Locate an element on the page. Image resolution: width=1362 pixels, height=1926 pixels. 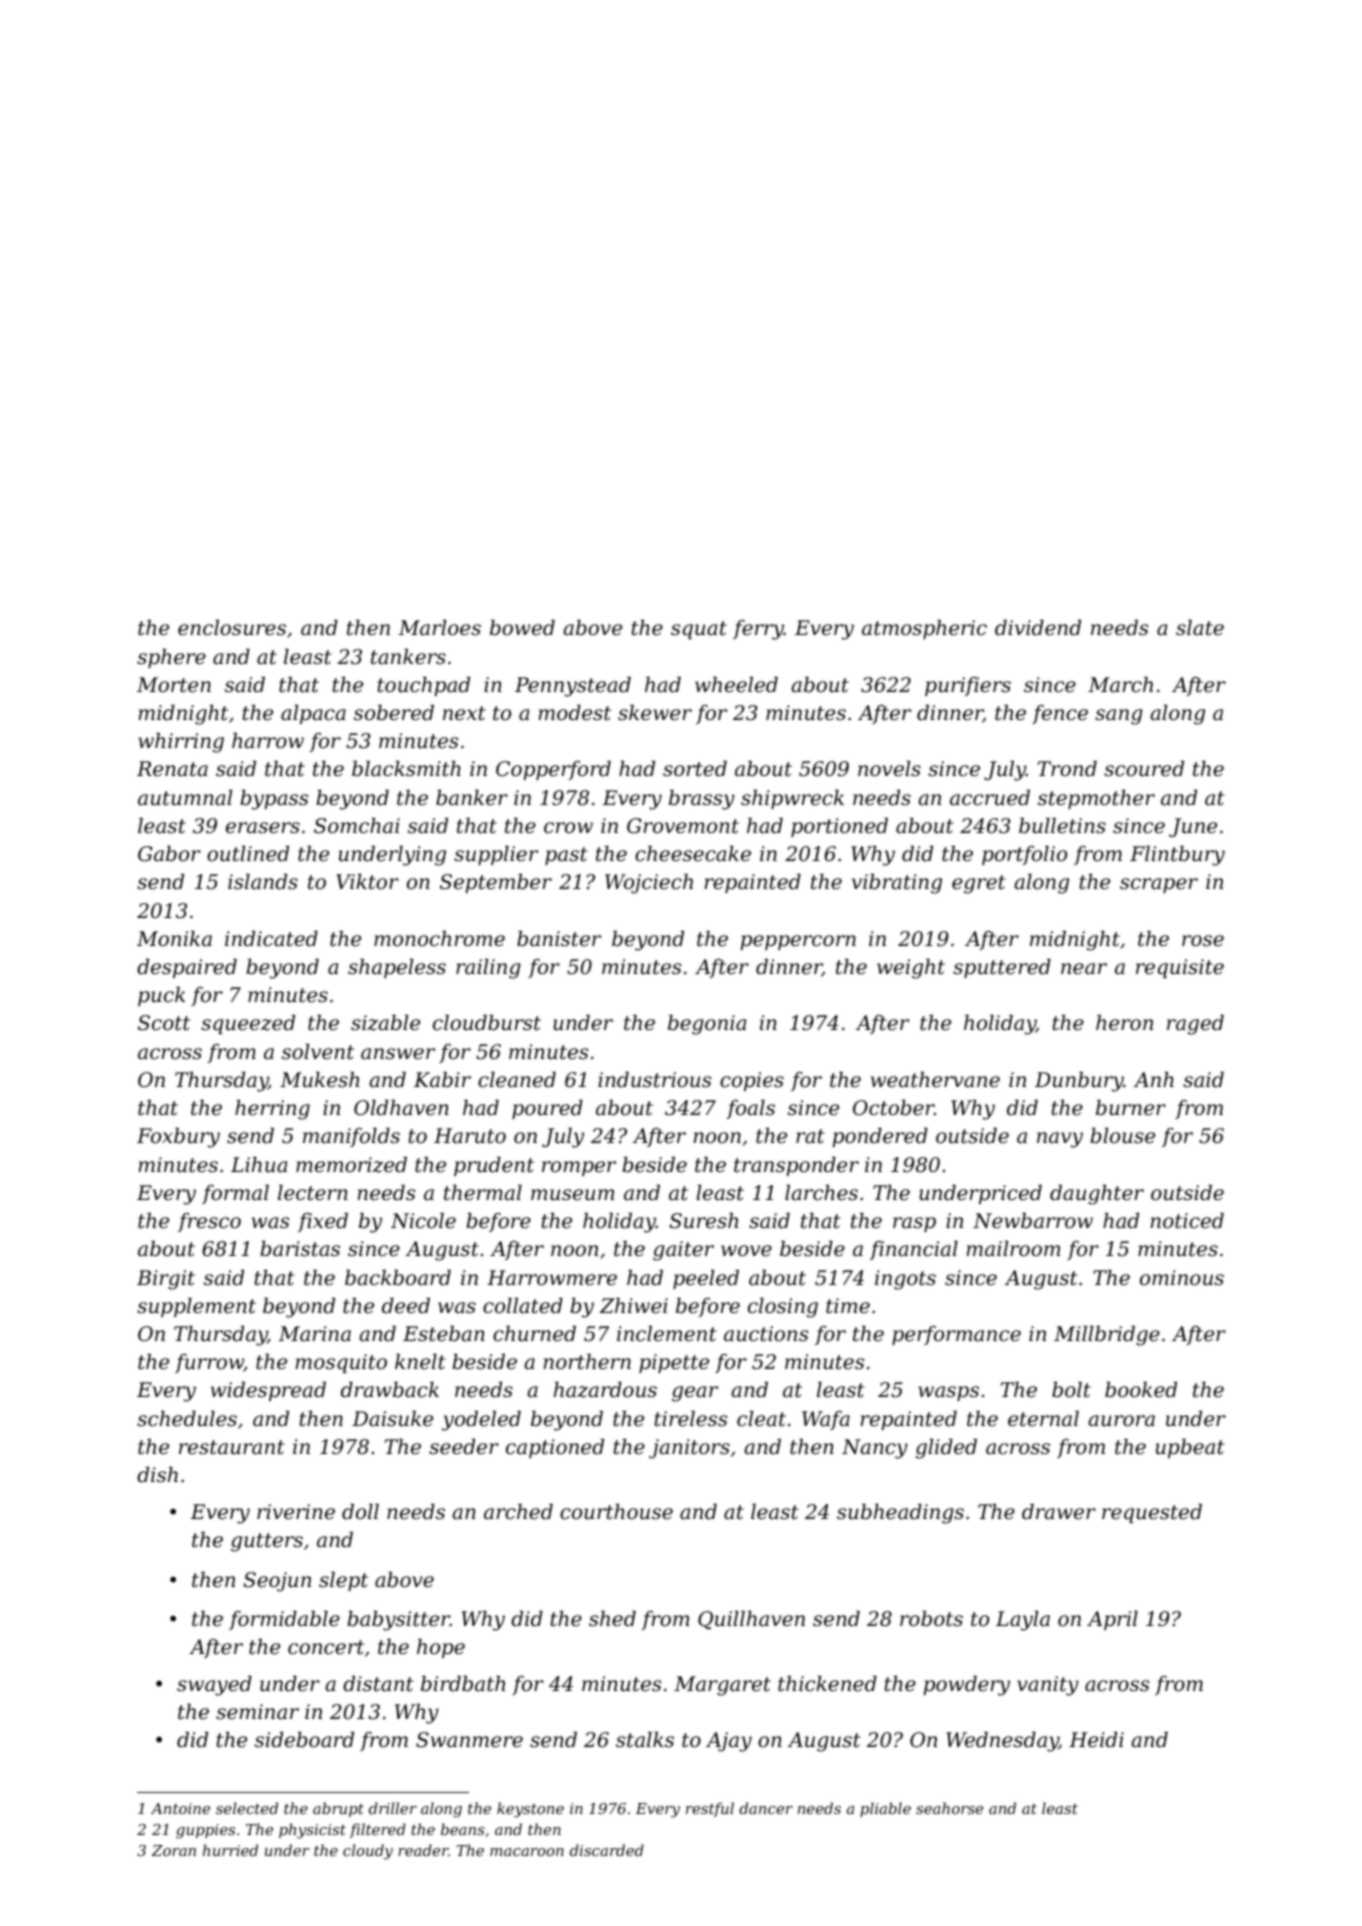
blacksmith is located at coordinates (406, 769).
